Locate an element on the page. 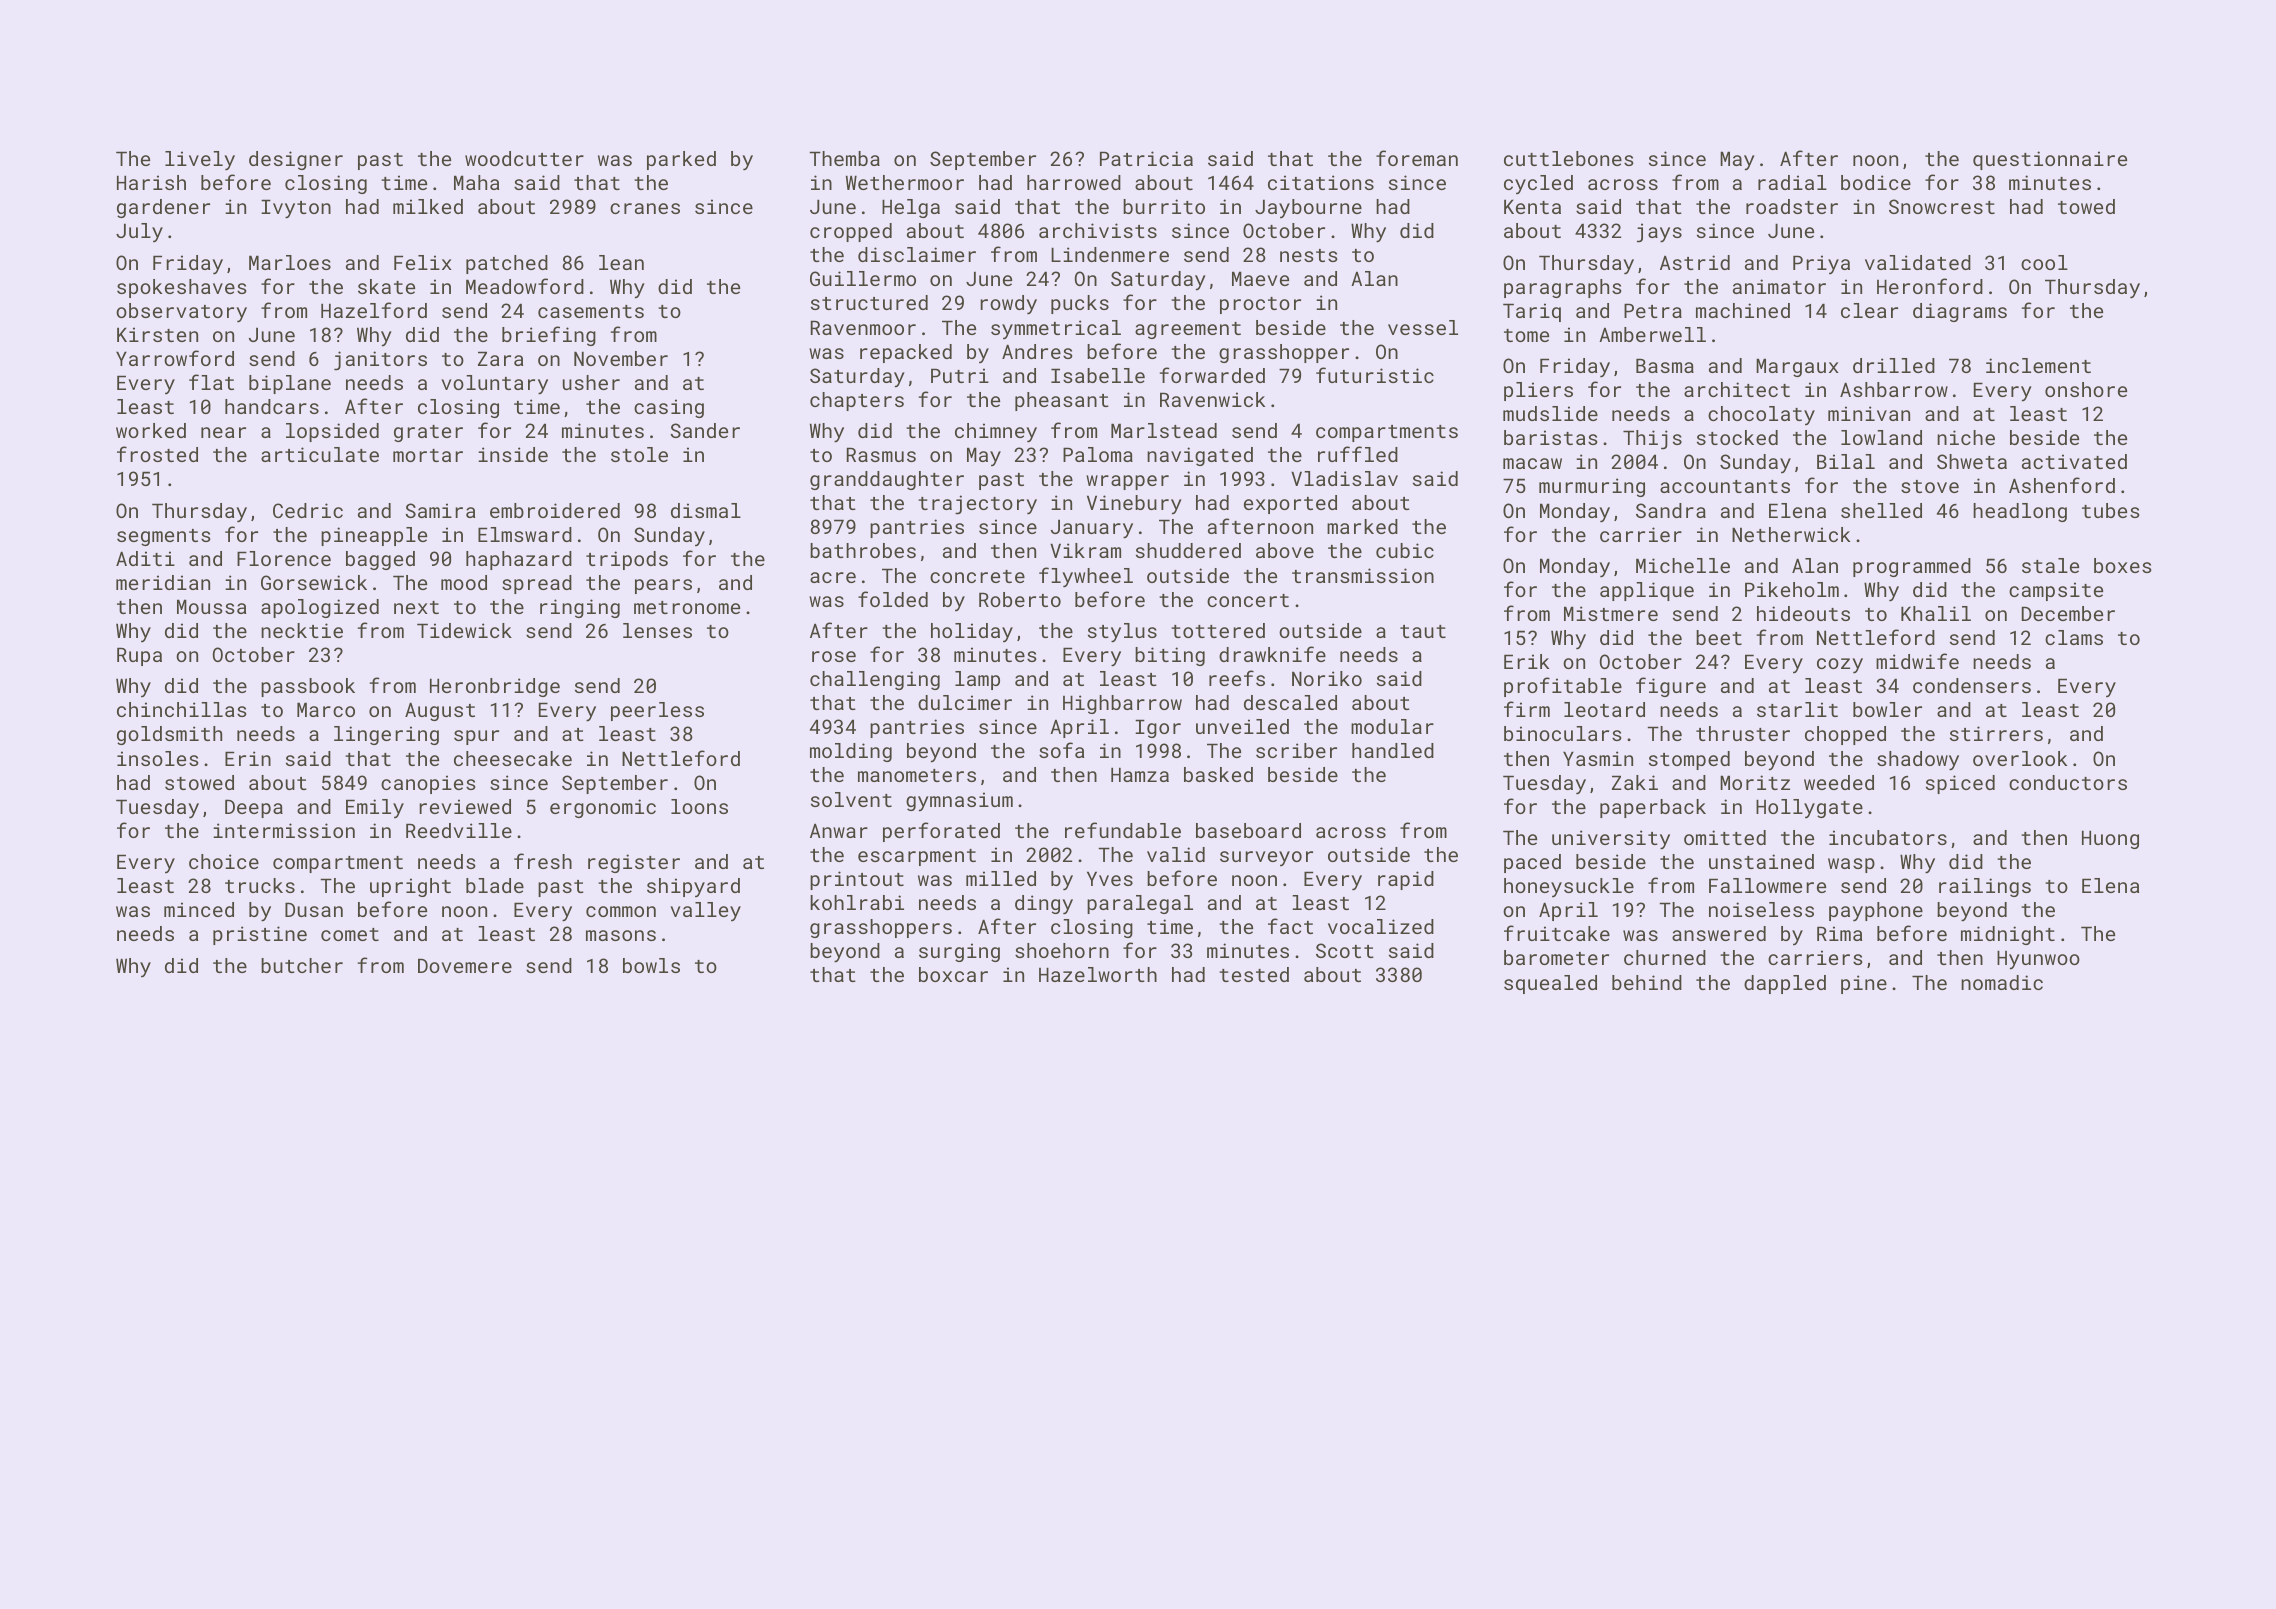  Dusan is located at coordinates (314, 909).
